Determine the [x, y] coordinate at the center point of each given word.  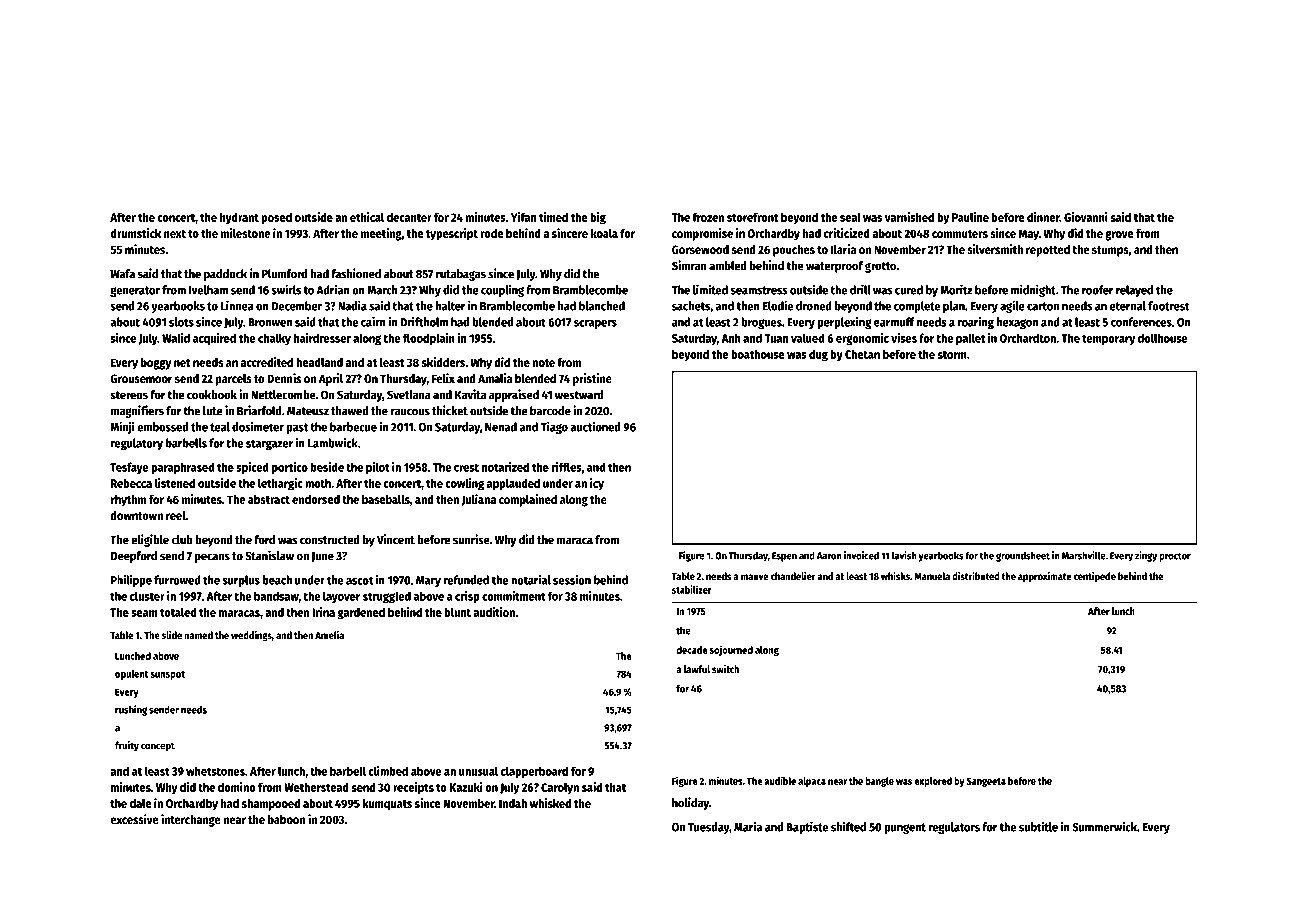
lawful [697, 669]
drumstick [135, 233]
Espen [784, 557]
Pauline [970, 217]
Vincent [396, 539]
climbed [388, 771]
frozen [708, 217]
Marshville [1084, 555]
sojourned [731, 650]
